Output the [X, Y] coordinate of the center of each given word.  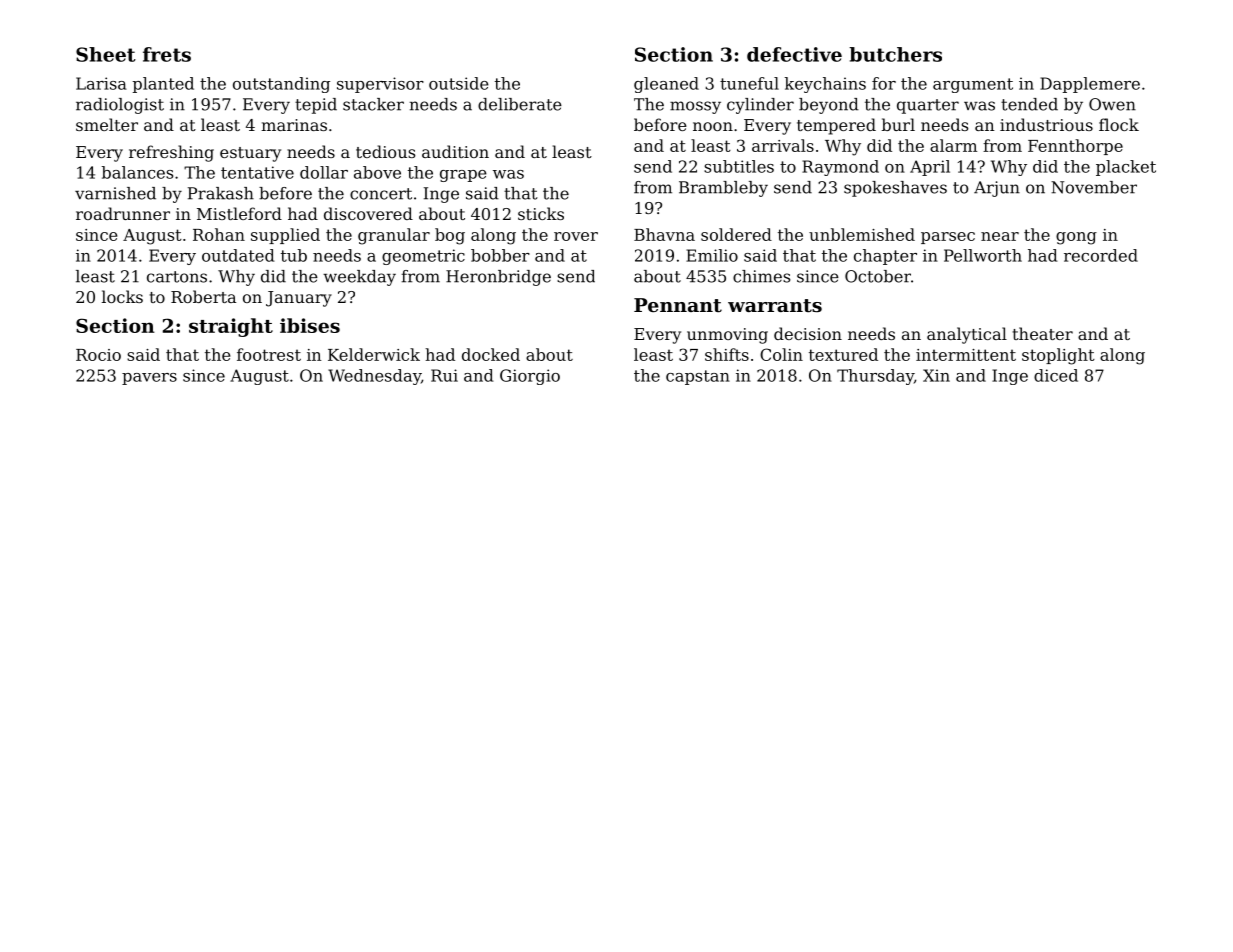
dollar [324, 172]
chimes [761, 276]
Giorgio [530, 377]
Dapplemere [1090, 85]
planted [163, 85]
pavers [149, 379]
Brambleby [723, 189]
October [878, 276]
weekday [359, 278]
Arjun [997, 189]
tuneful [749, 83]
